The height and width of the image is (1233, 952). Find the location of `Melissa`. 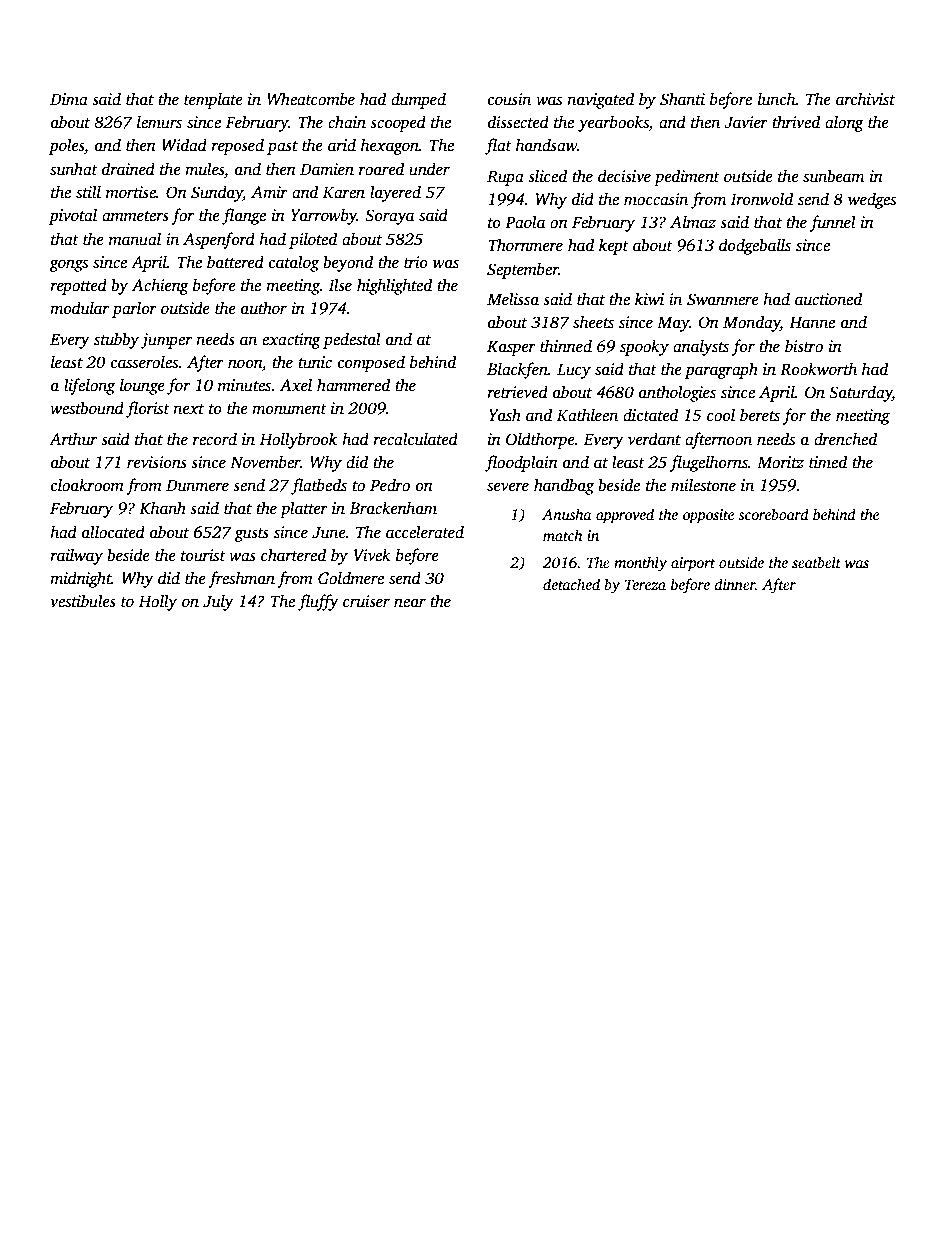

Melissa is located at coordinates (513, 299).
